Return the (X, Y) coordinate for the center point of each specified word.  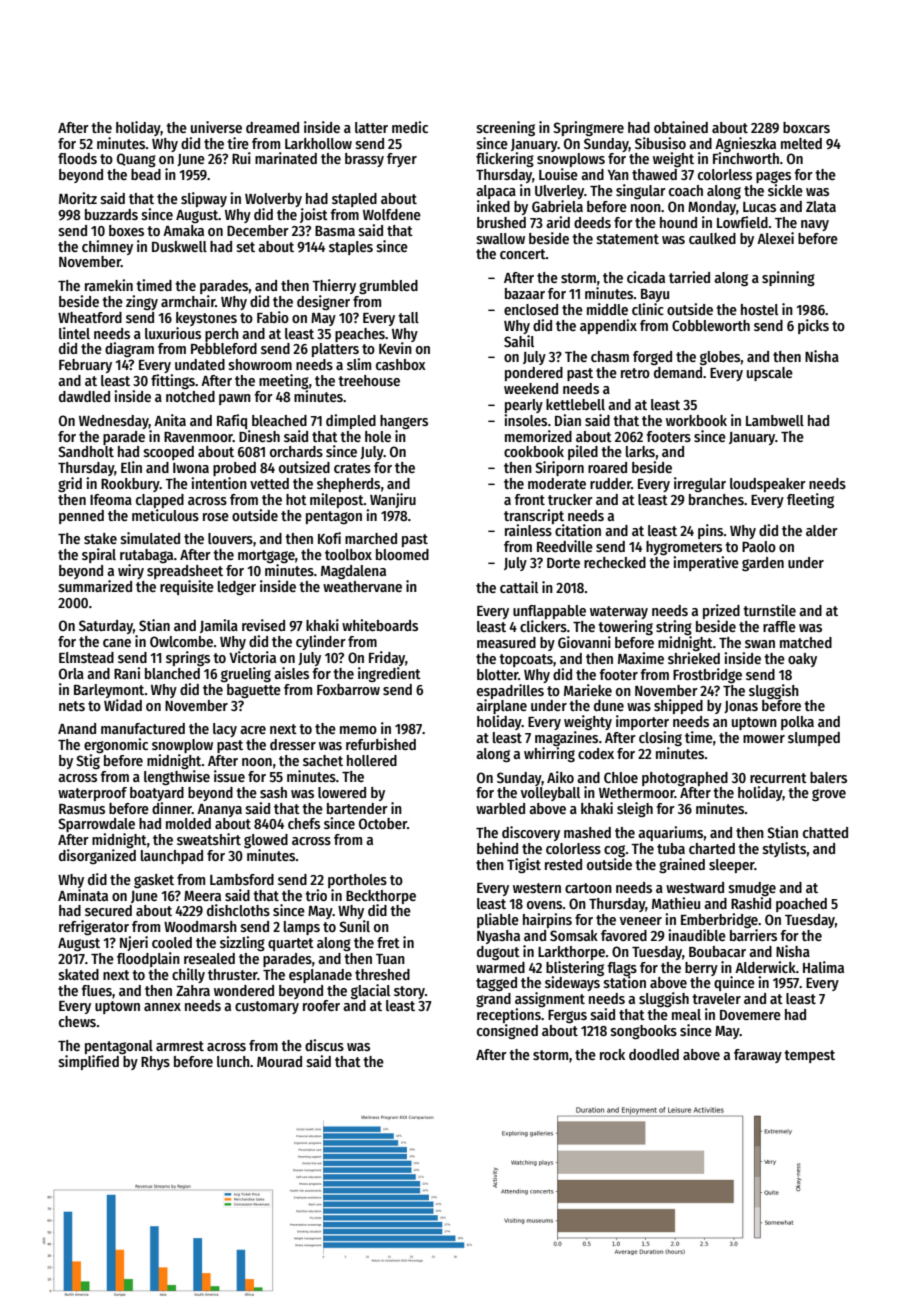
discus (324, 1045)
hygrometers (684, 548)
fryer (402, 160)
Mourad (279, 1061)
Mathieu (676, 903)
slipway (204, 199)
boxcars (806, 127)
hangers (404, 422)
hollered (372, 760)
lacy (225, 730)
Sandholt (86, 451)
